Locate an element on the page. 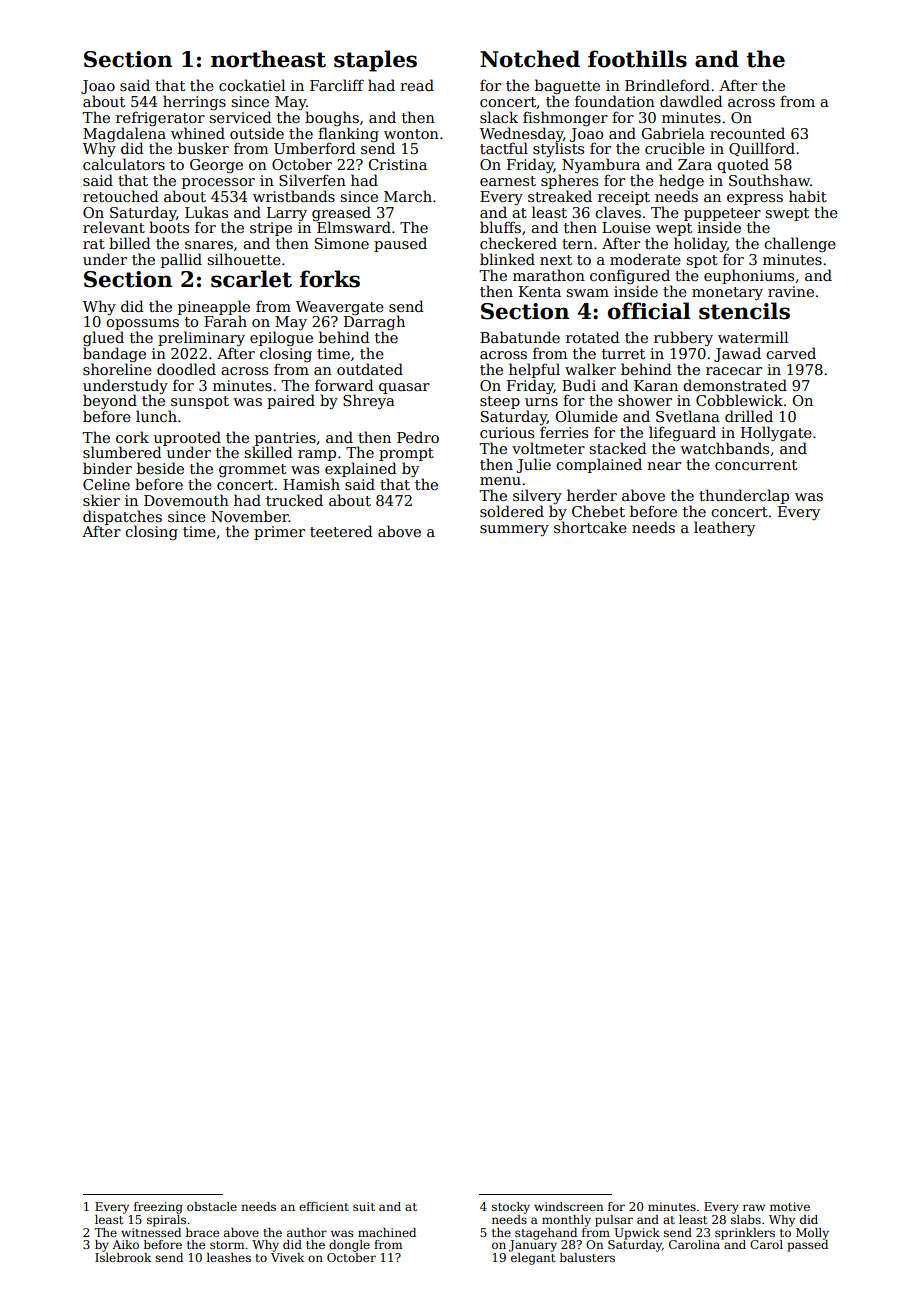  leashes is located at coordinates (229, 1257).
